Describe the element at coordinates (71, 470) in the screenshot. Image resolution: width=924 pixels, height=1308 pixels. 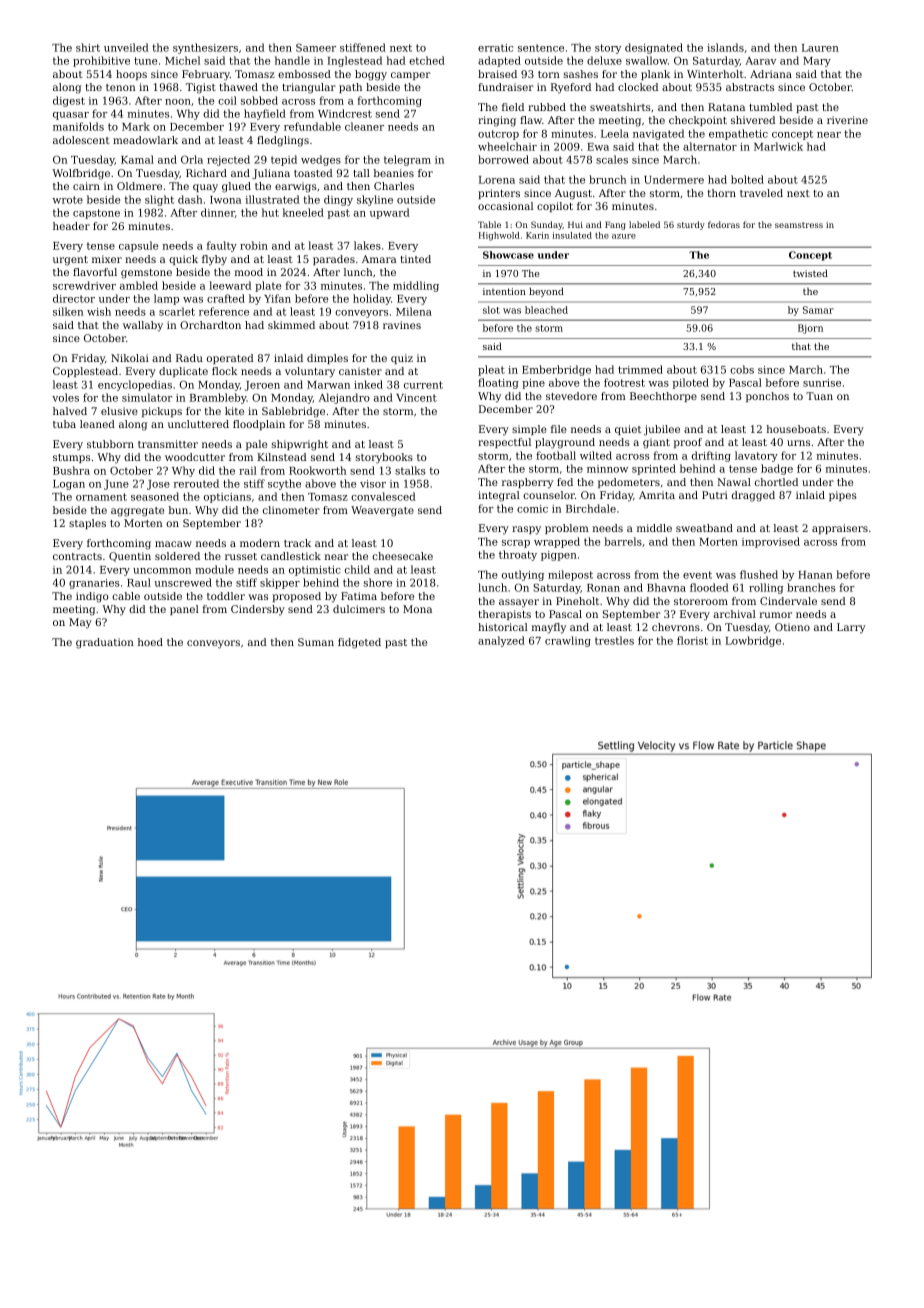
I see `Bushra` at that location.
